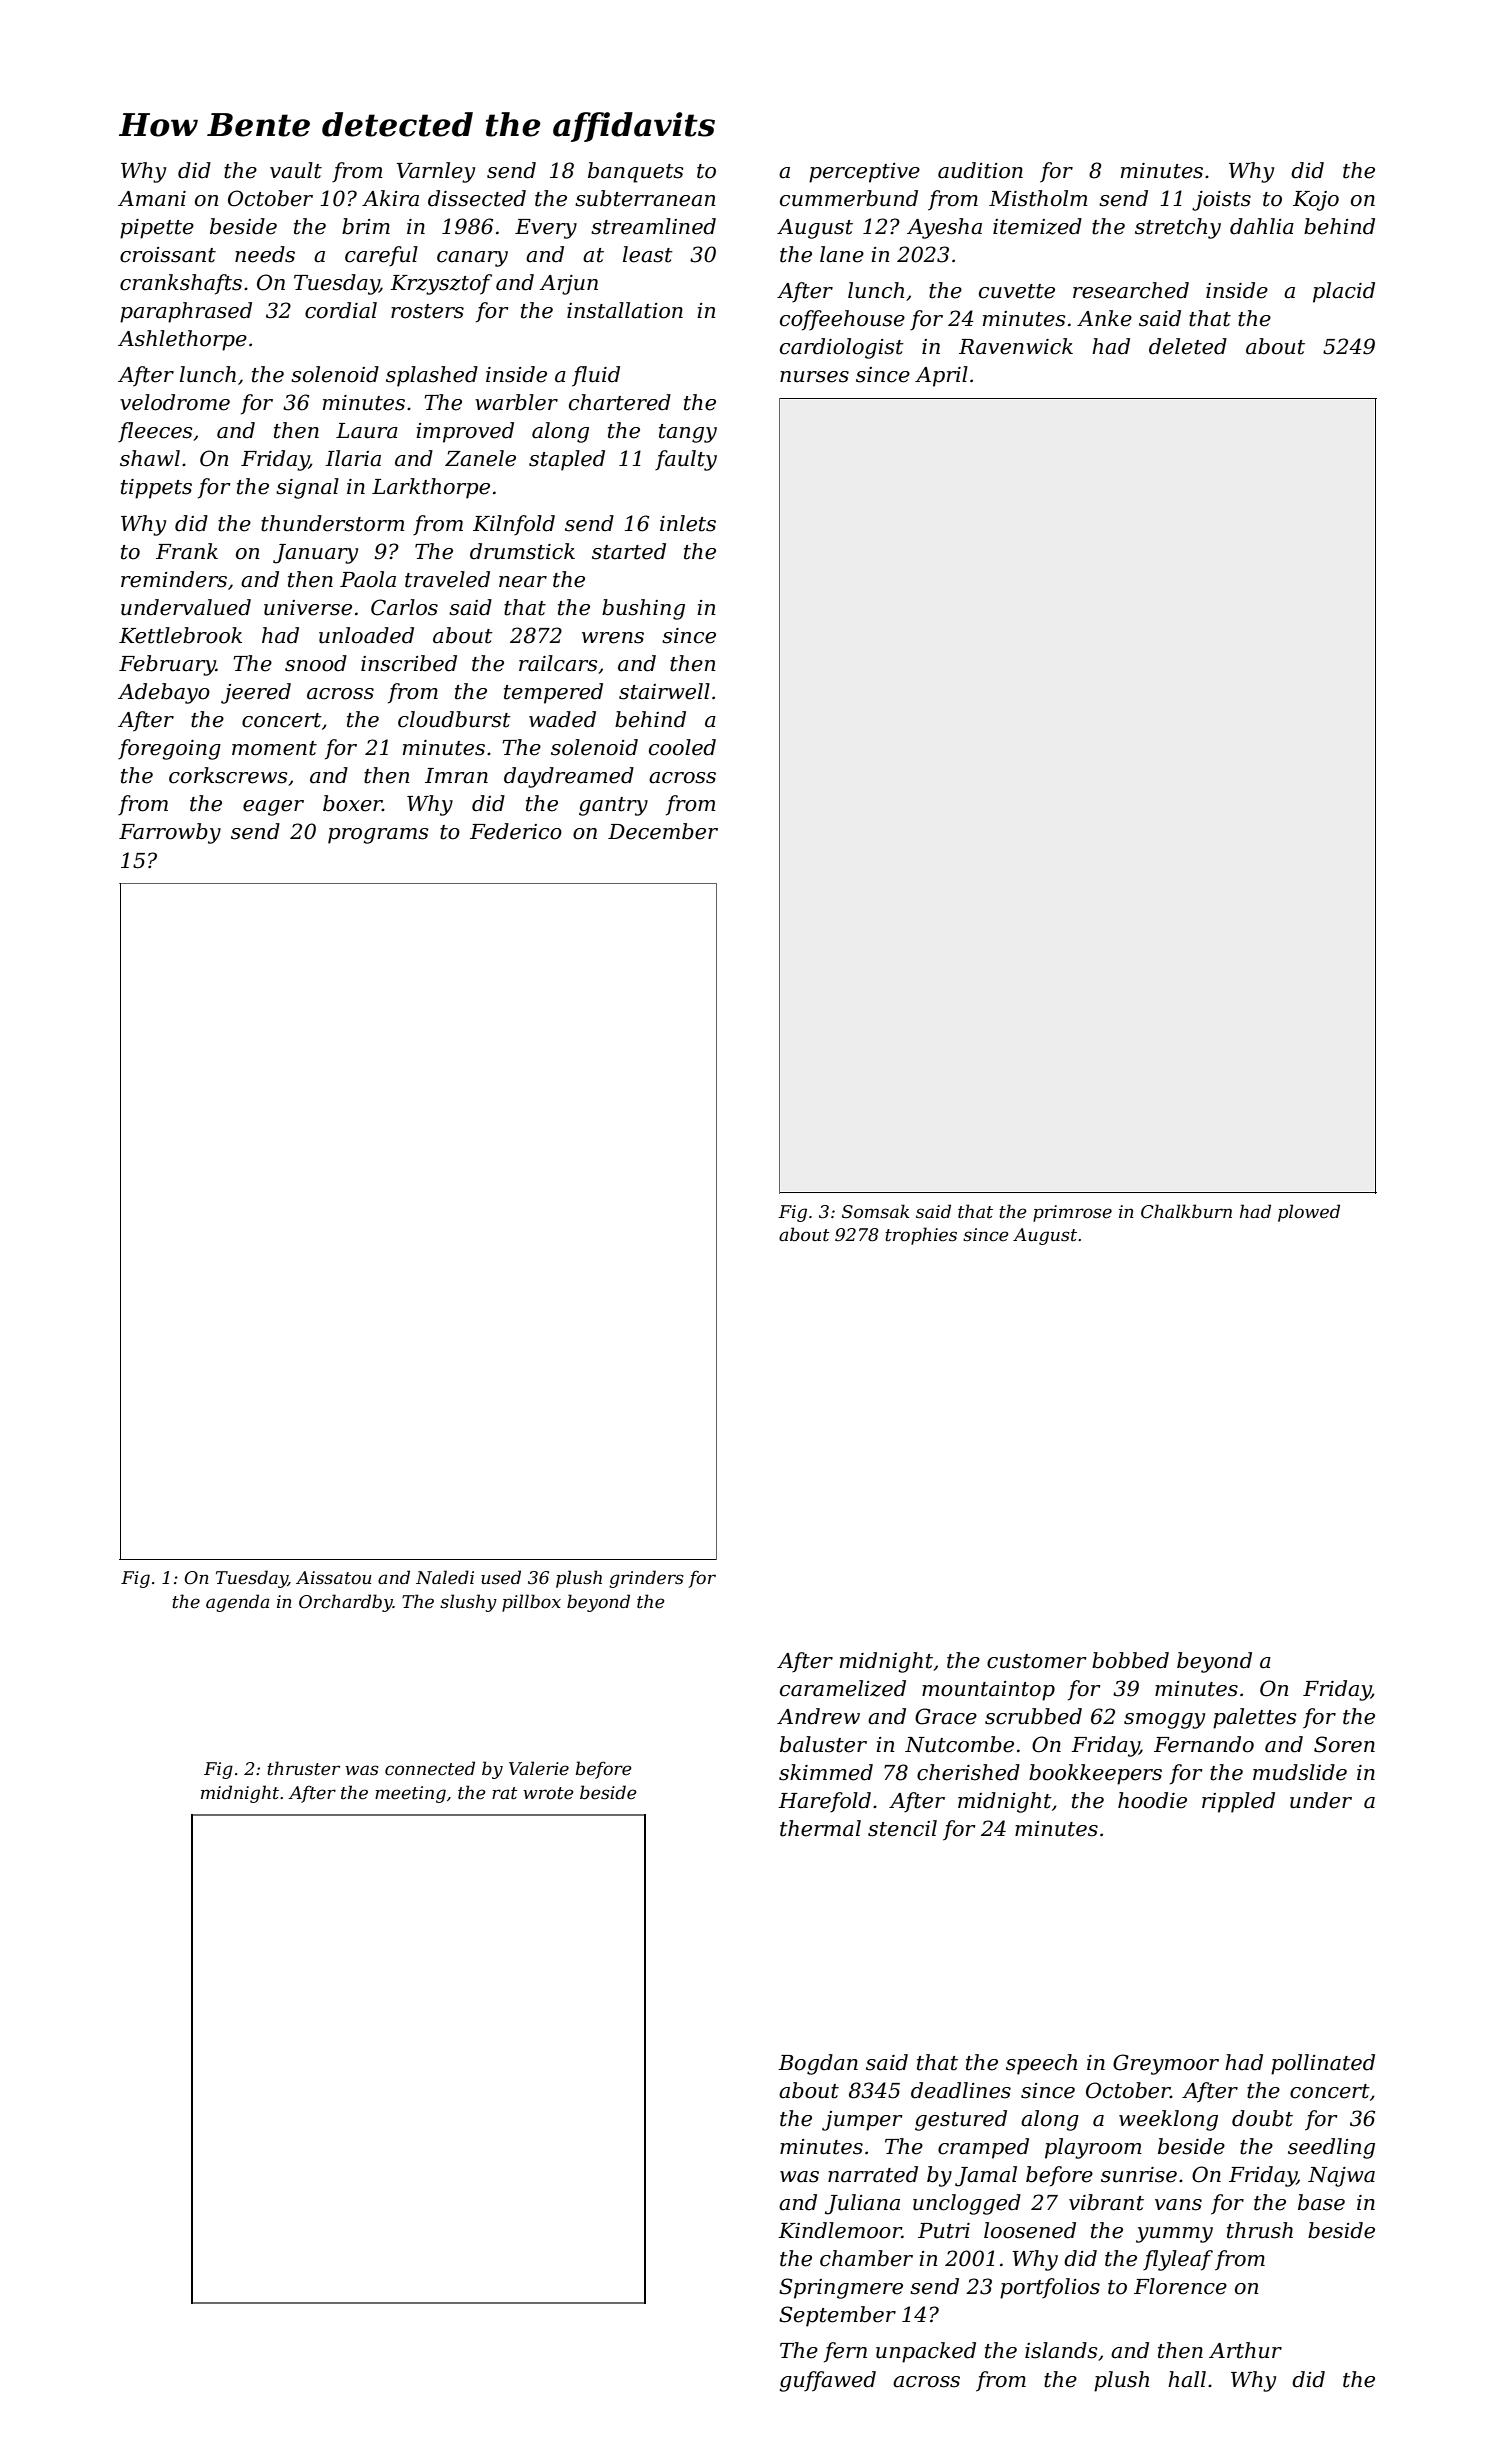  I want to click on joists, so click(1221, 201).
